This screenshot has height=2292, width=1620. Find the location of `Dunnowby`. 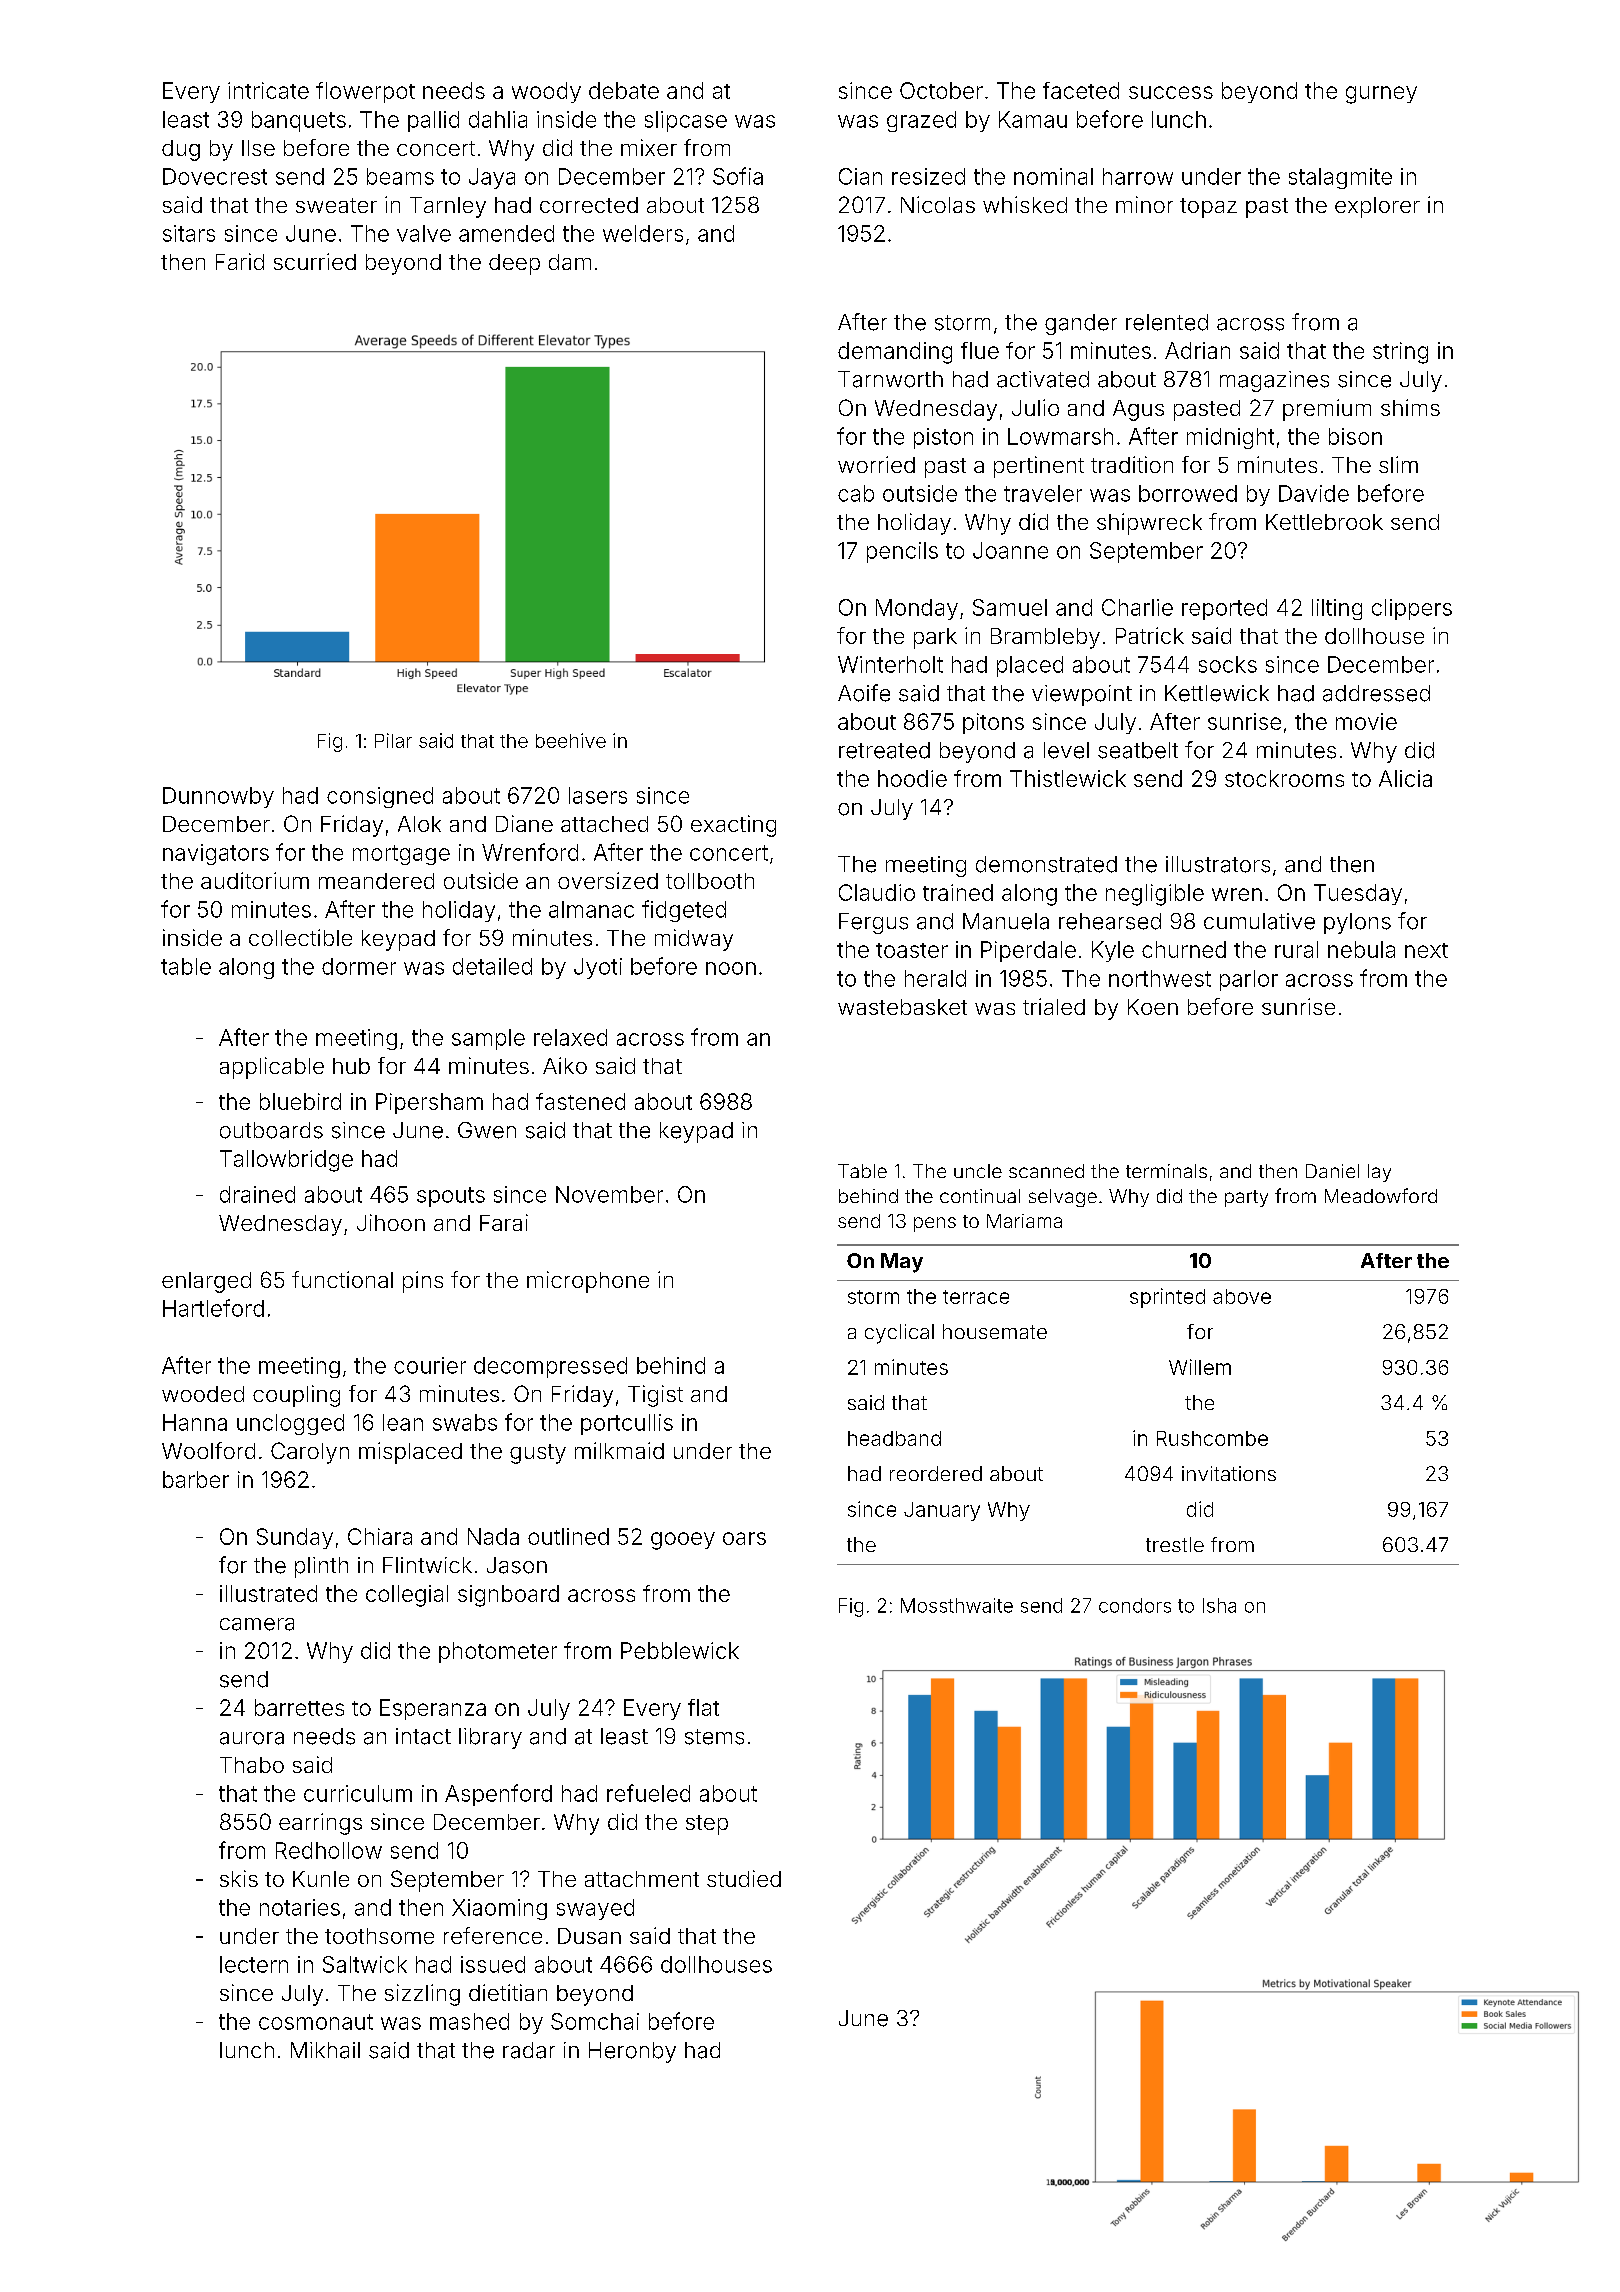

Dunnowby is located at coordinates (218, 797).
